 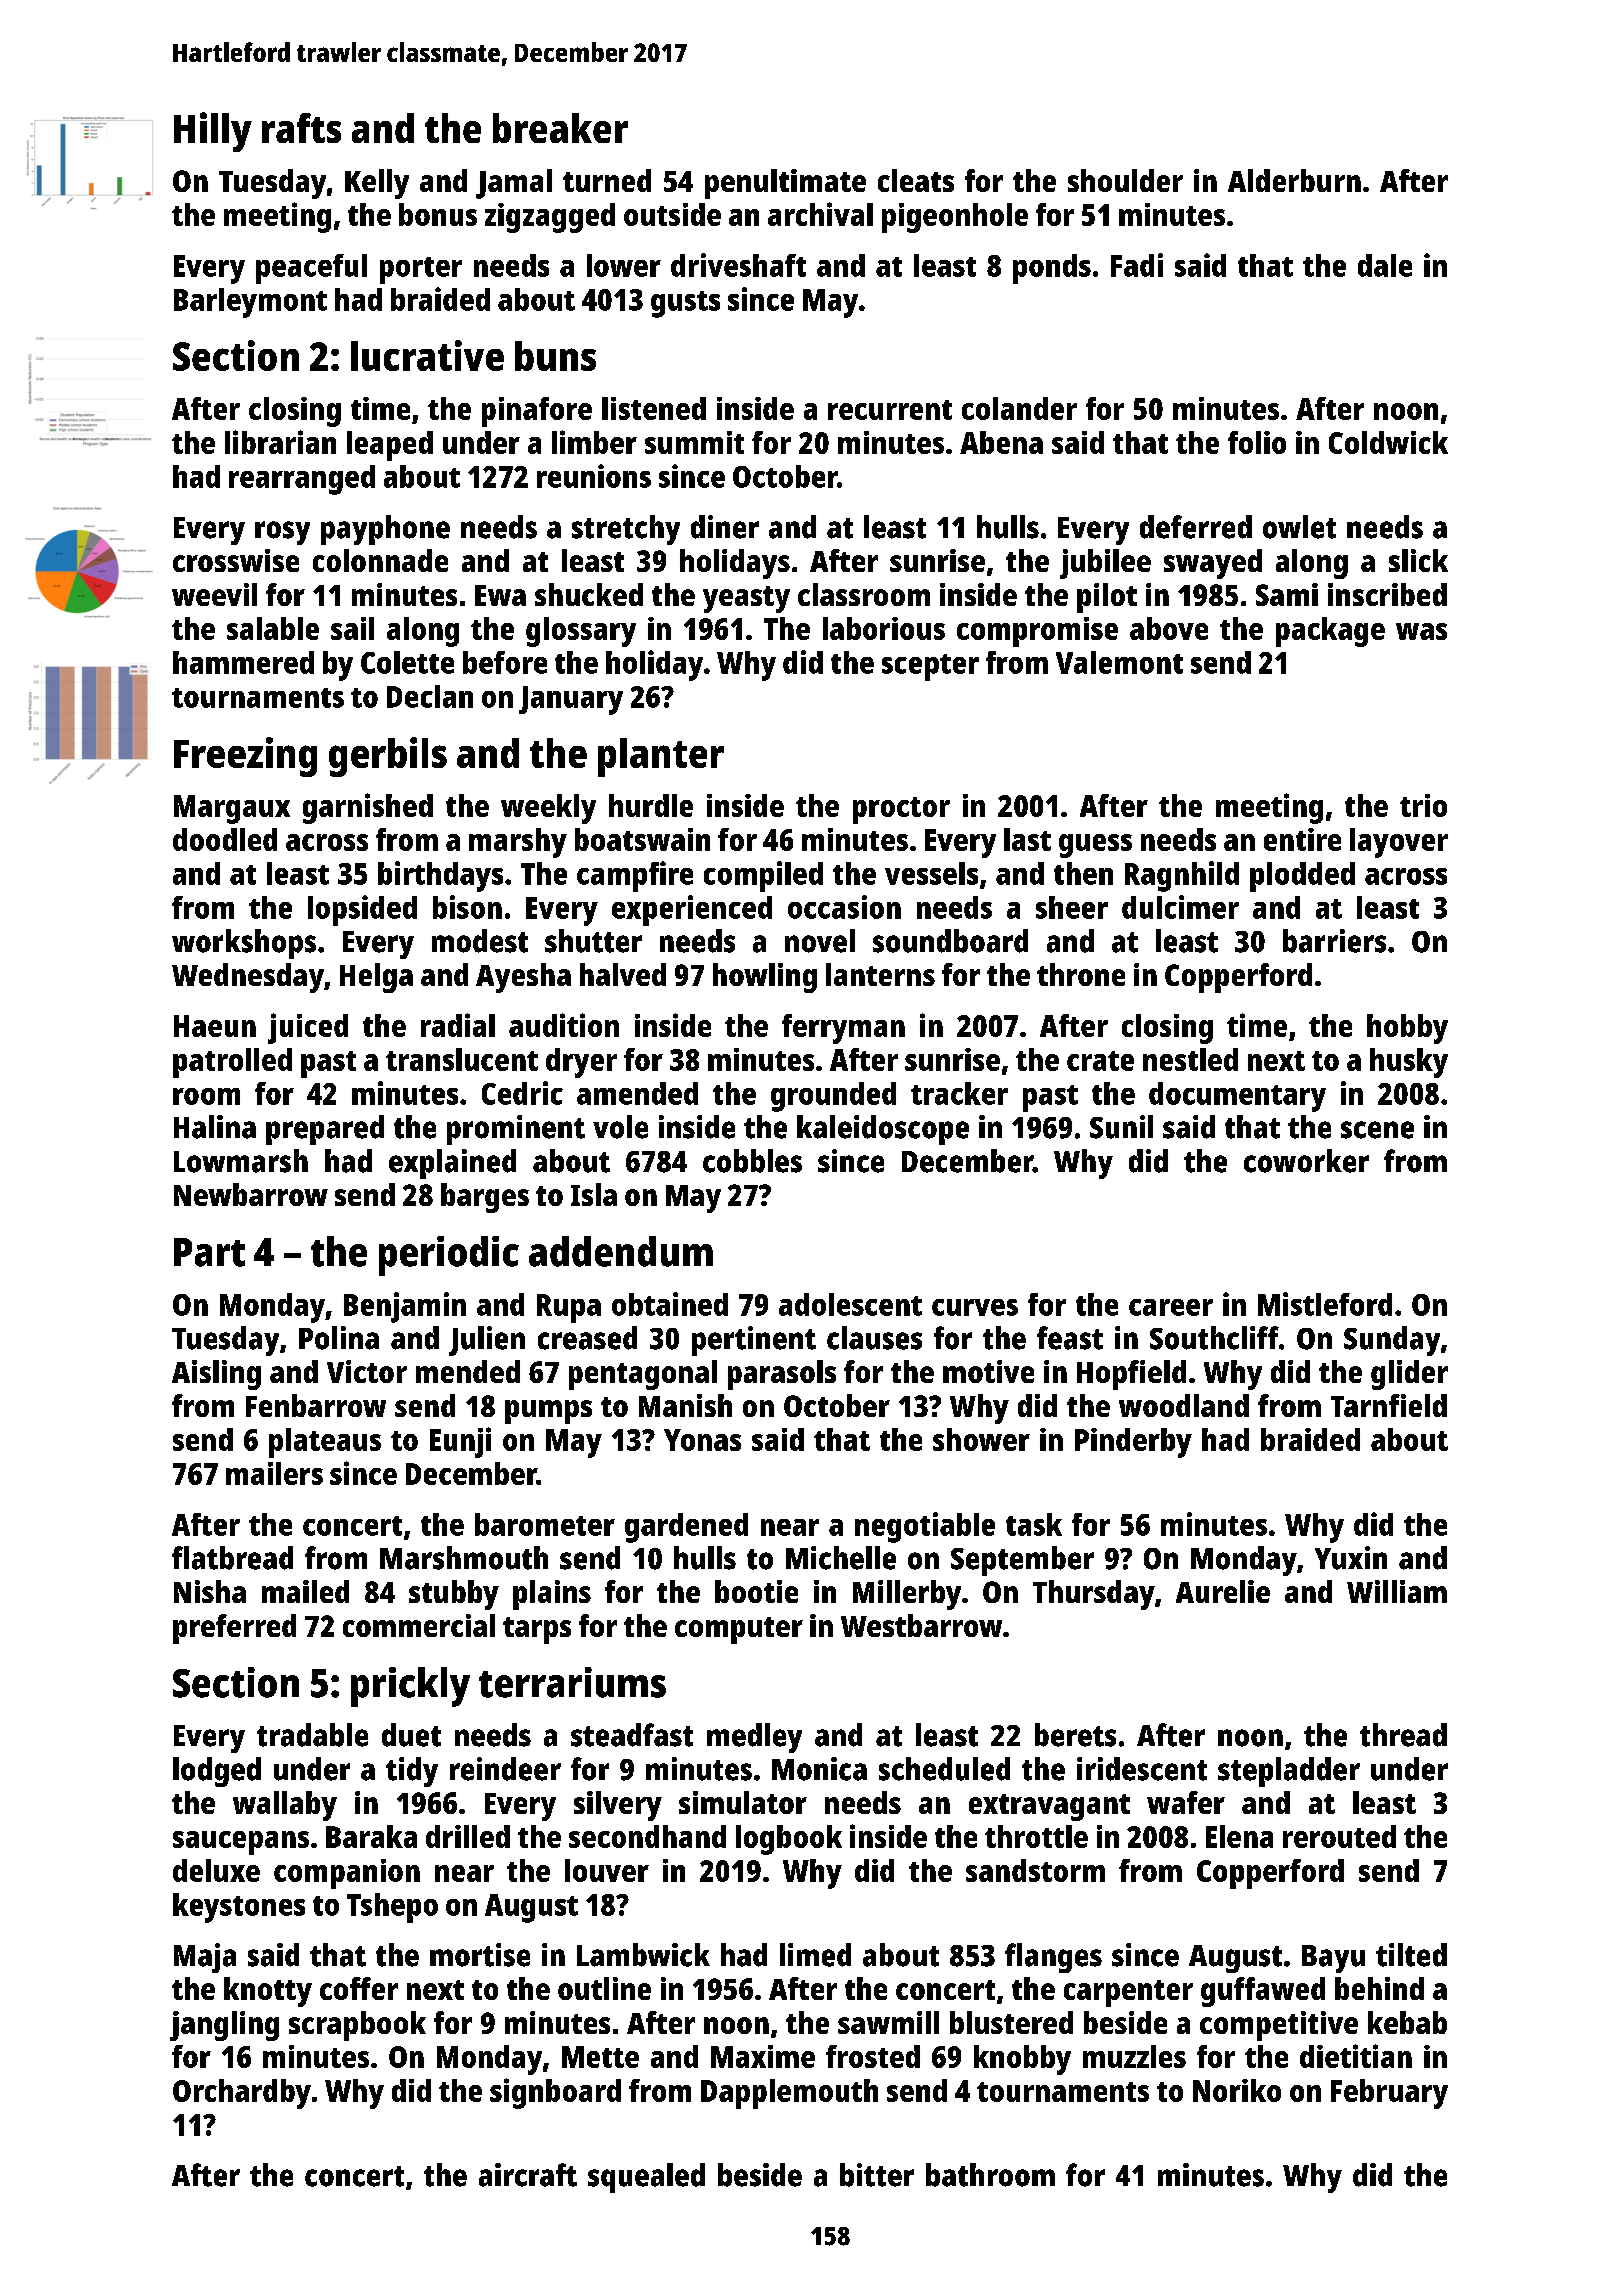 What do you see at coordinates (210, 1591) in the image?
I see `Nisha` at bounding box center [210, 1591].
